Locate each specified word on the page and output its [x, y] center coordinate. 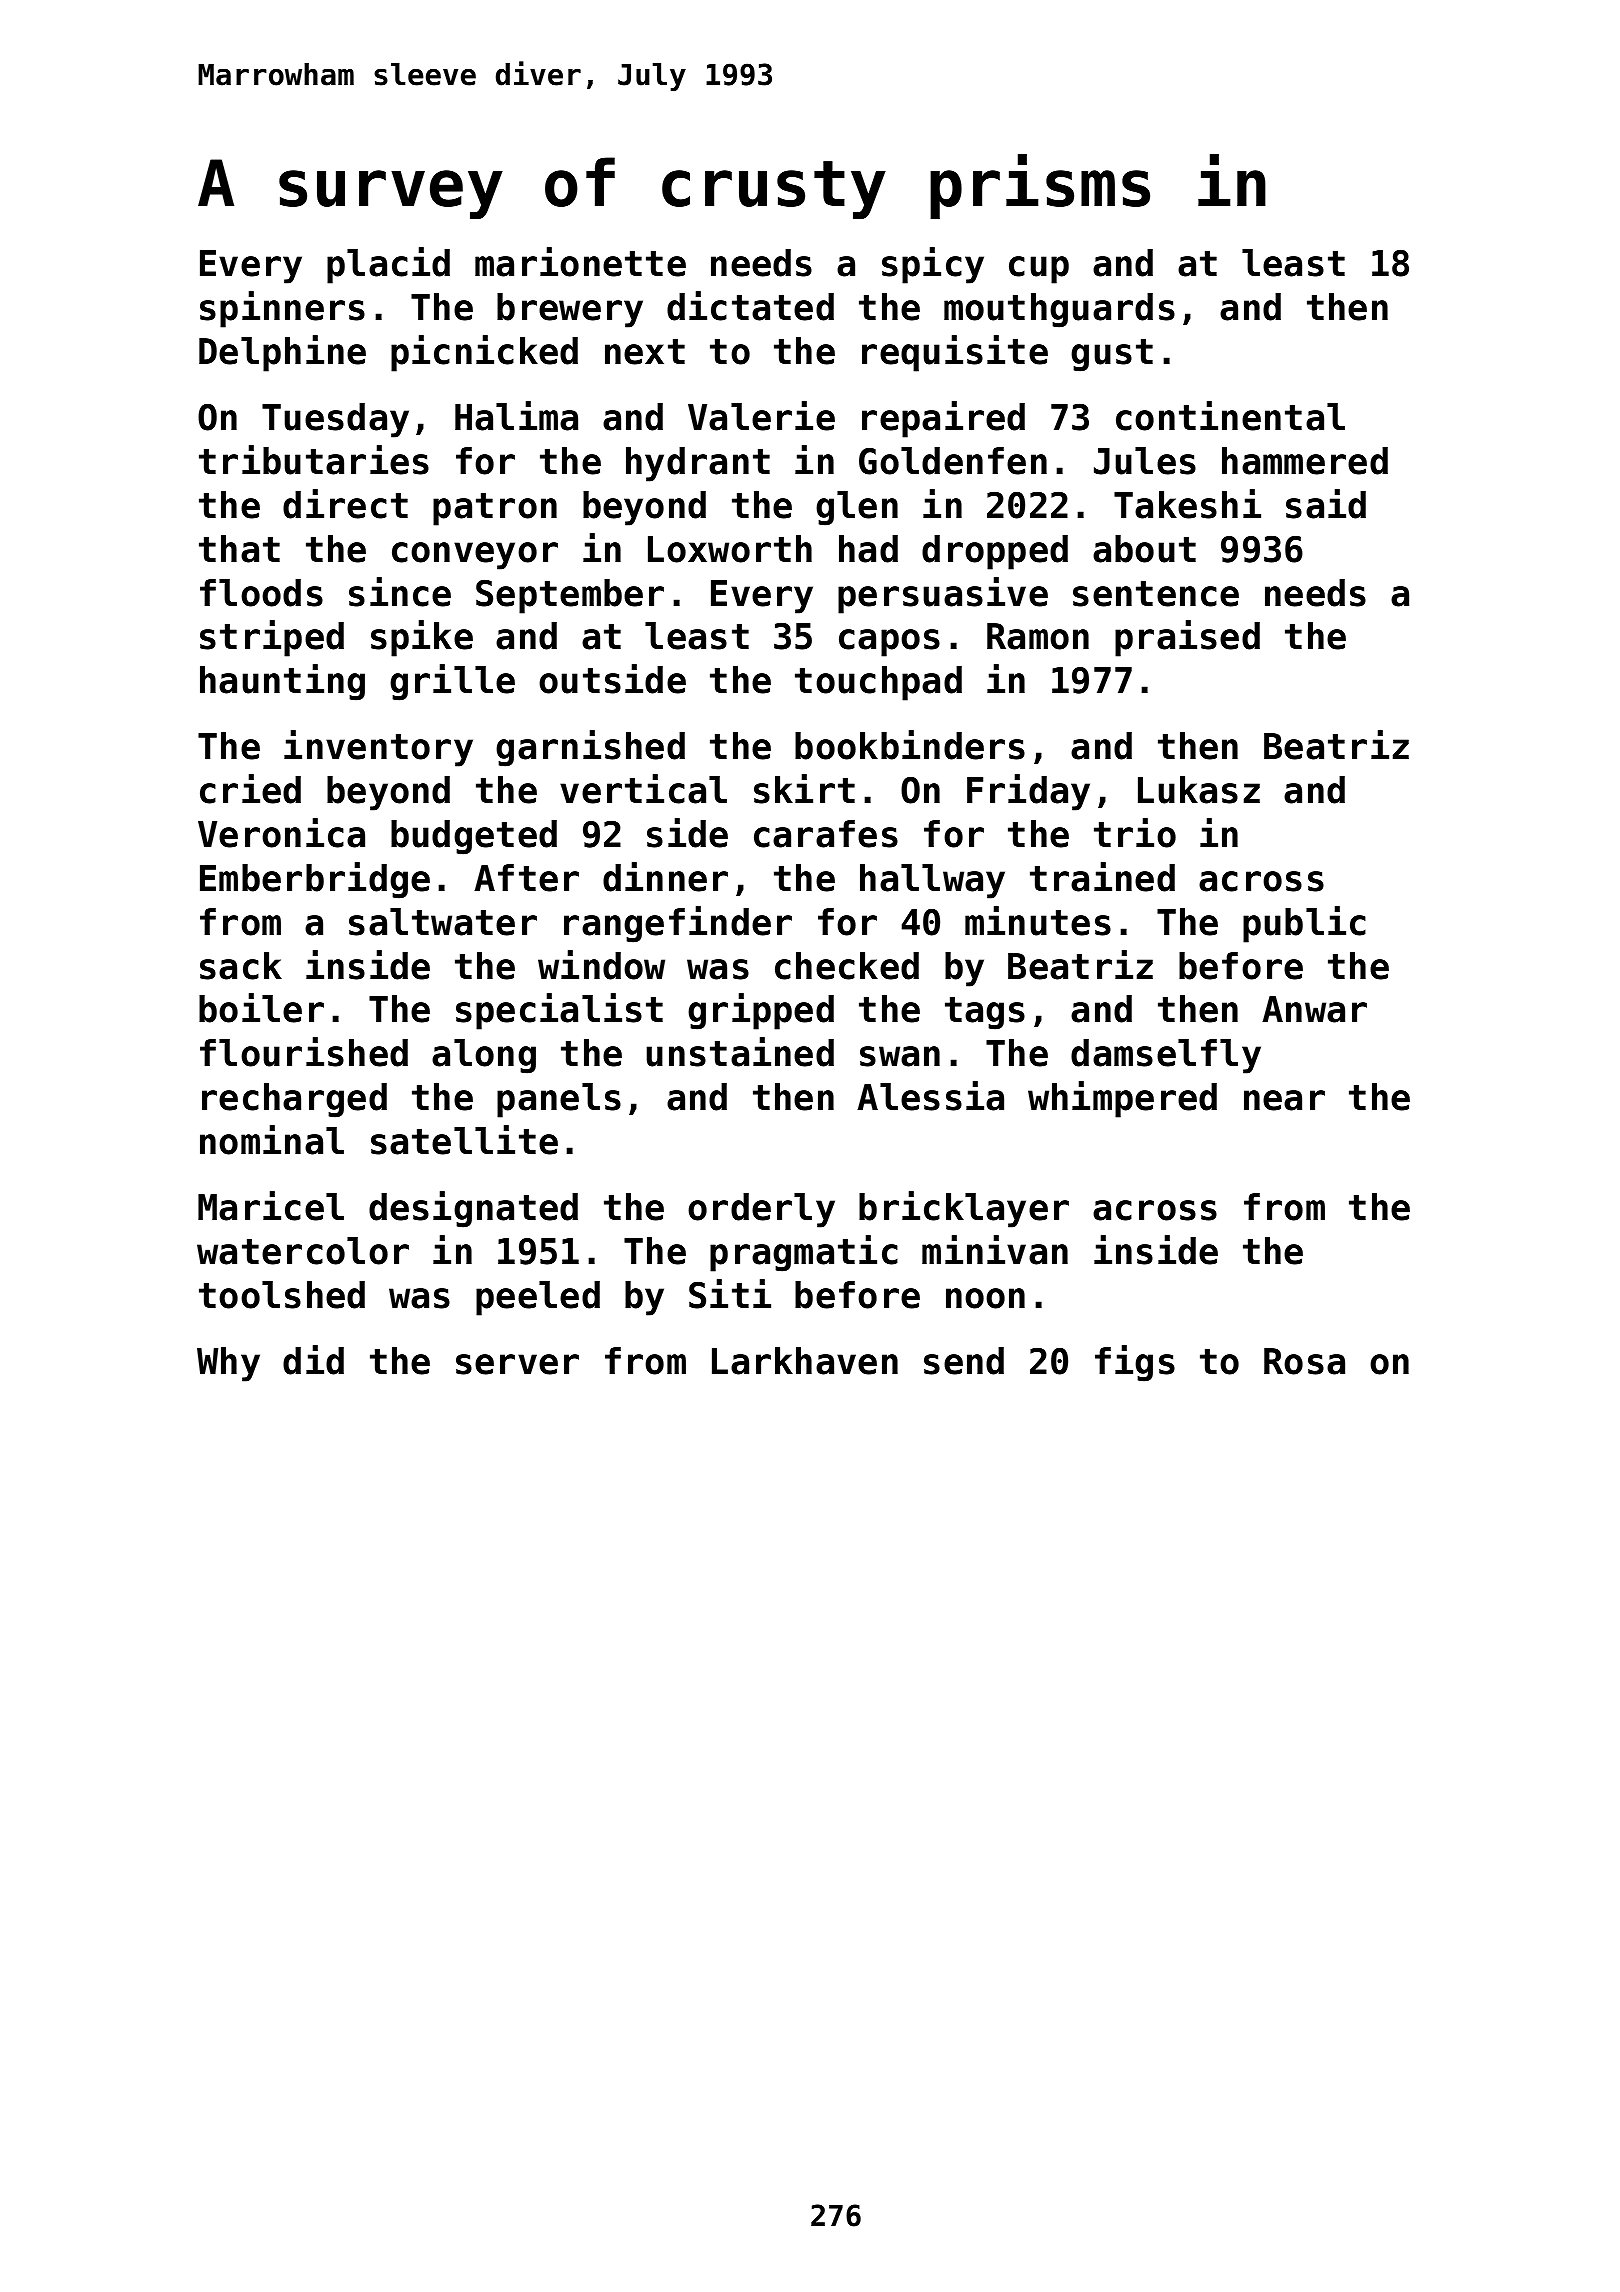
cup [1039, 270]
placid [388, 265]
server [517, 1364]
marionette [580, 262]
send [964, 1361]
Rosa [1304, 1361]
